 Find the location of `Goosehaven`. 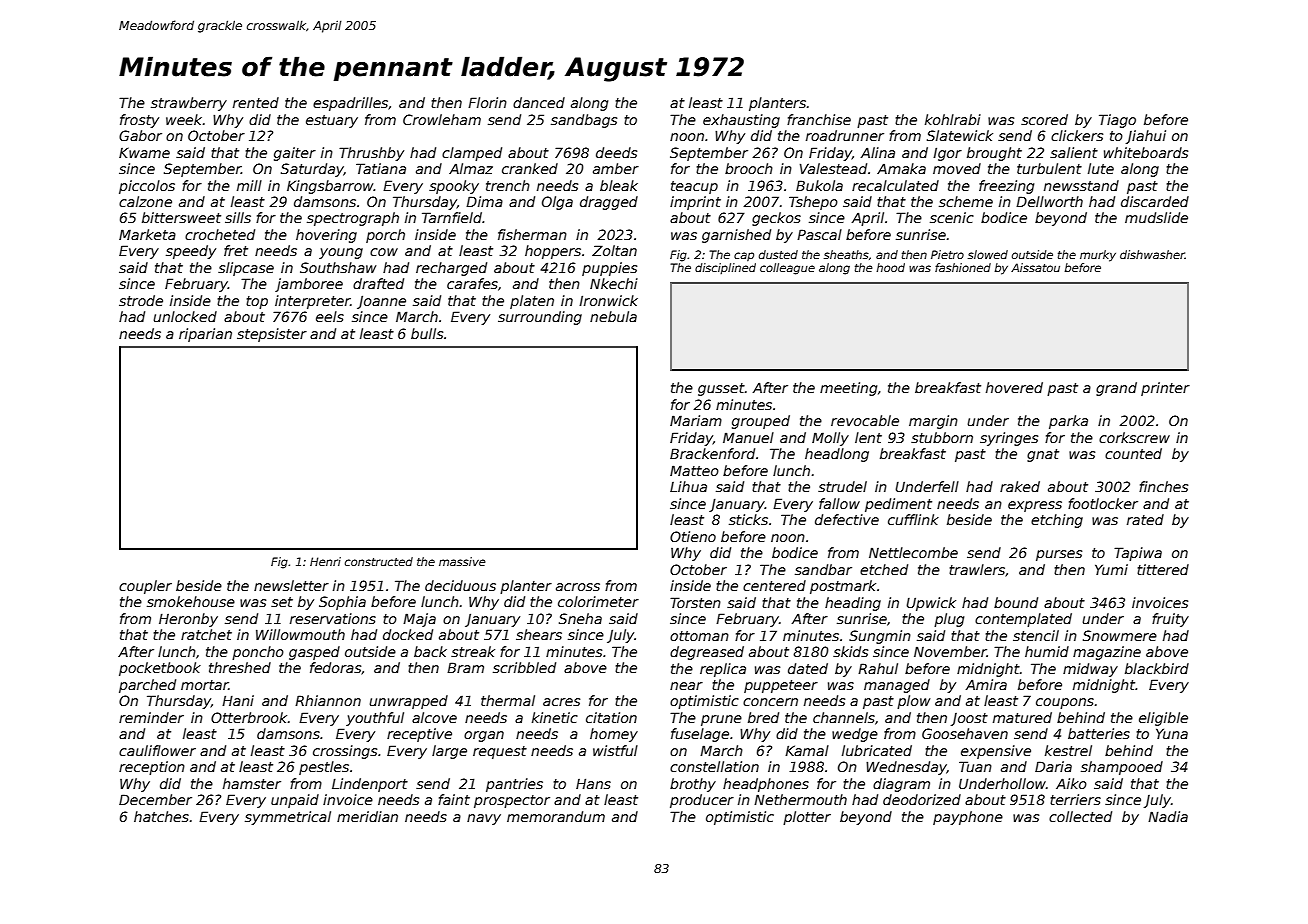

Goosehaven is located at coordinates (965, 733).
